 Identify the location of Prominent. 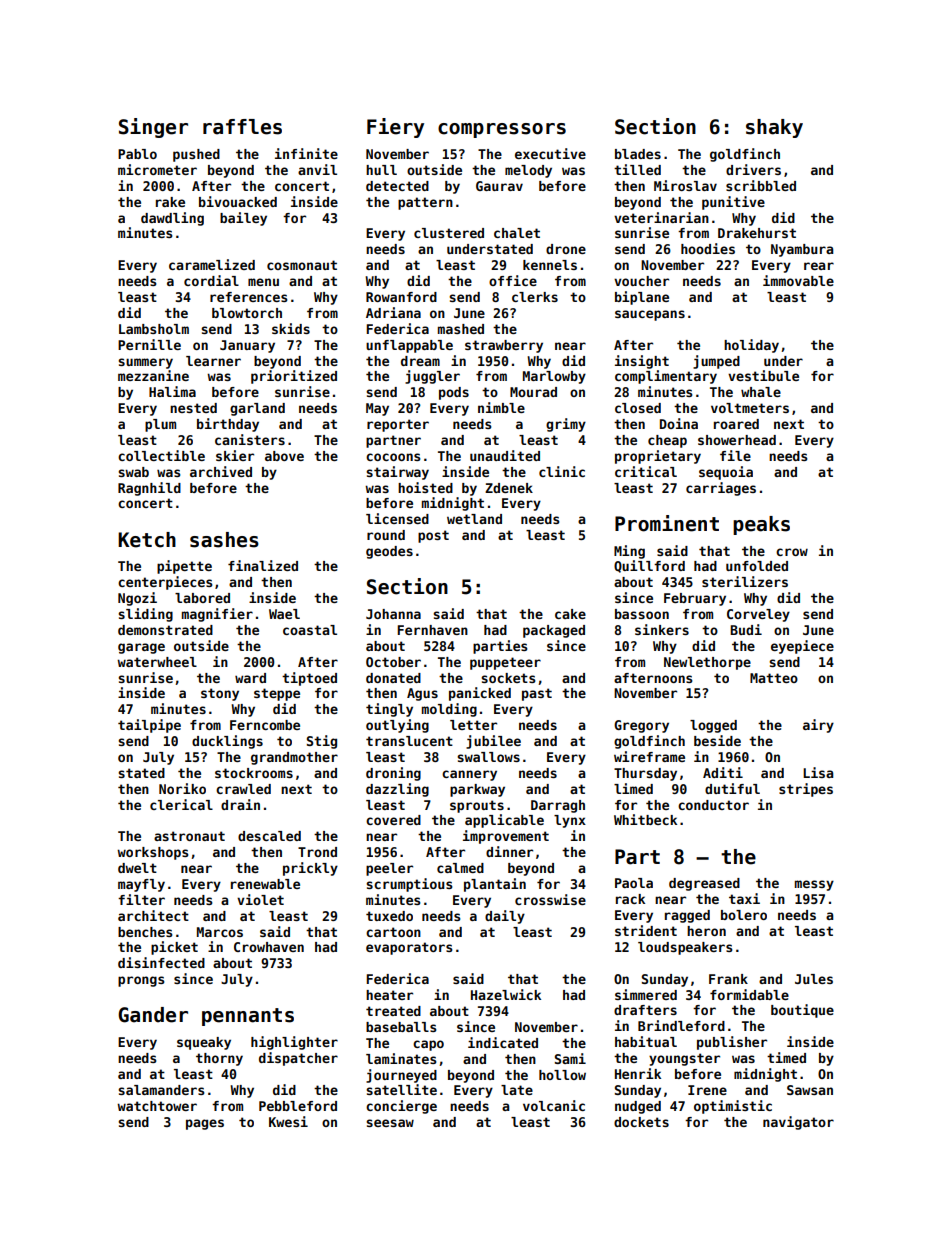
(667, 523).
